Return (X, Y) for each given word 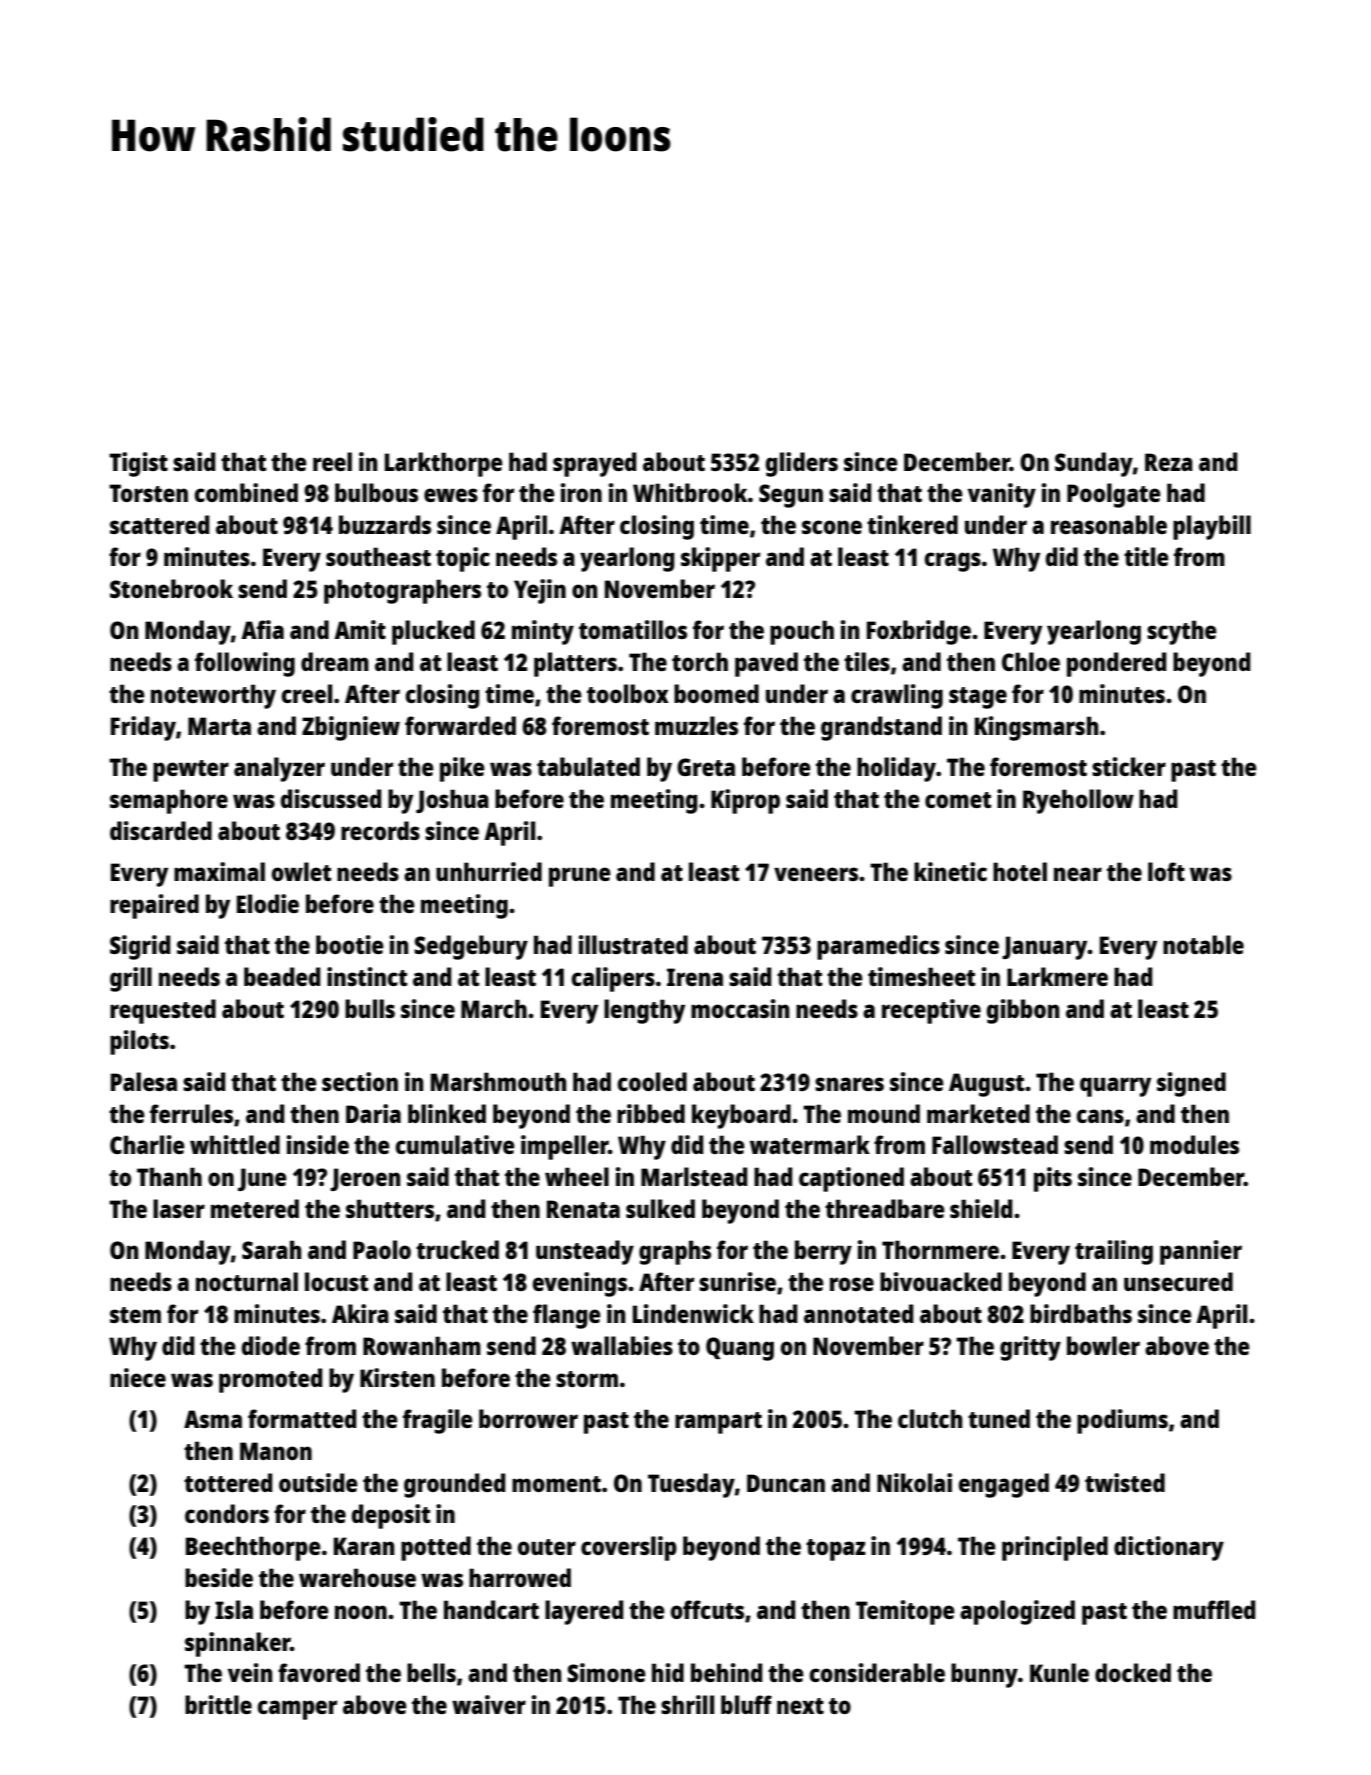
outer (547, 1547)
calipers (613, 979)
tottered (228, 1482)
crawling (897, 696)
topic (463, 559)
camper (297, 1710)
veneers (816, 874)
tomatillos (633, 629)
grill (131, 979)
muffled (1214, 1609)
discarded (161, 830)
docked (1133, 1672)
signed (1191, 1084)
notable (1203, 944)
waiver (489, 1704)
